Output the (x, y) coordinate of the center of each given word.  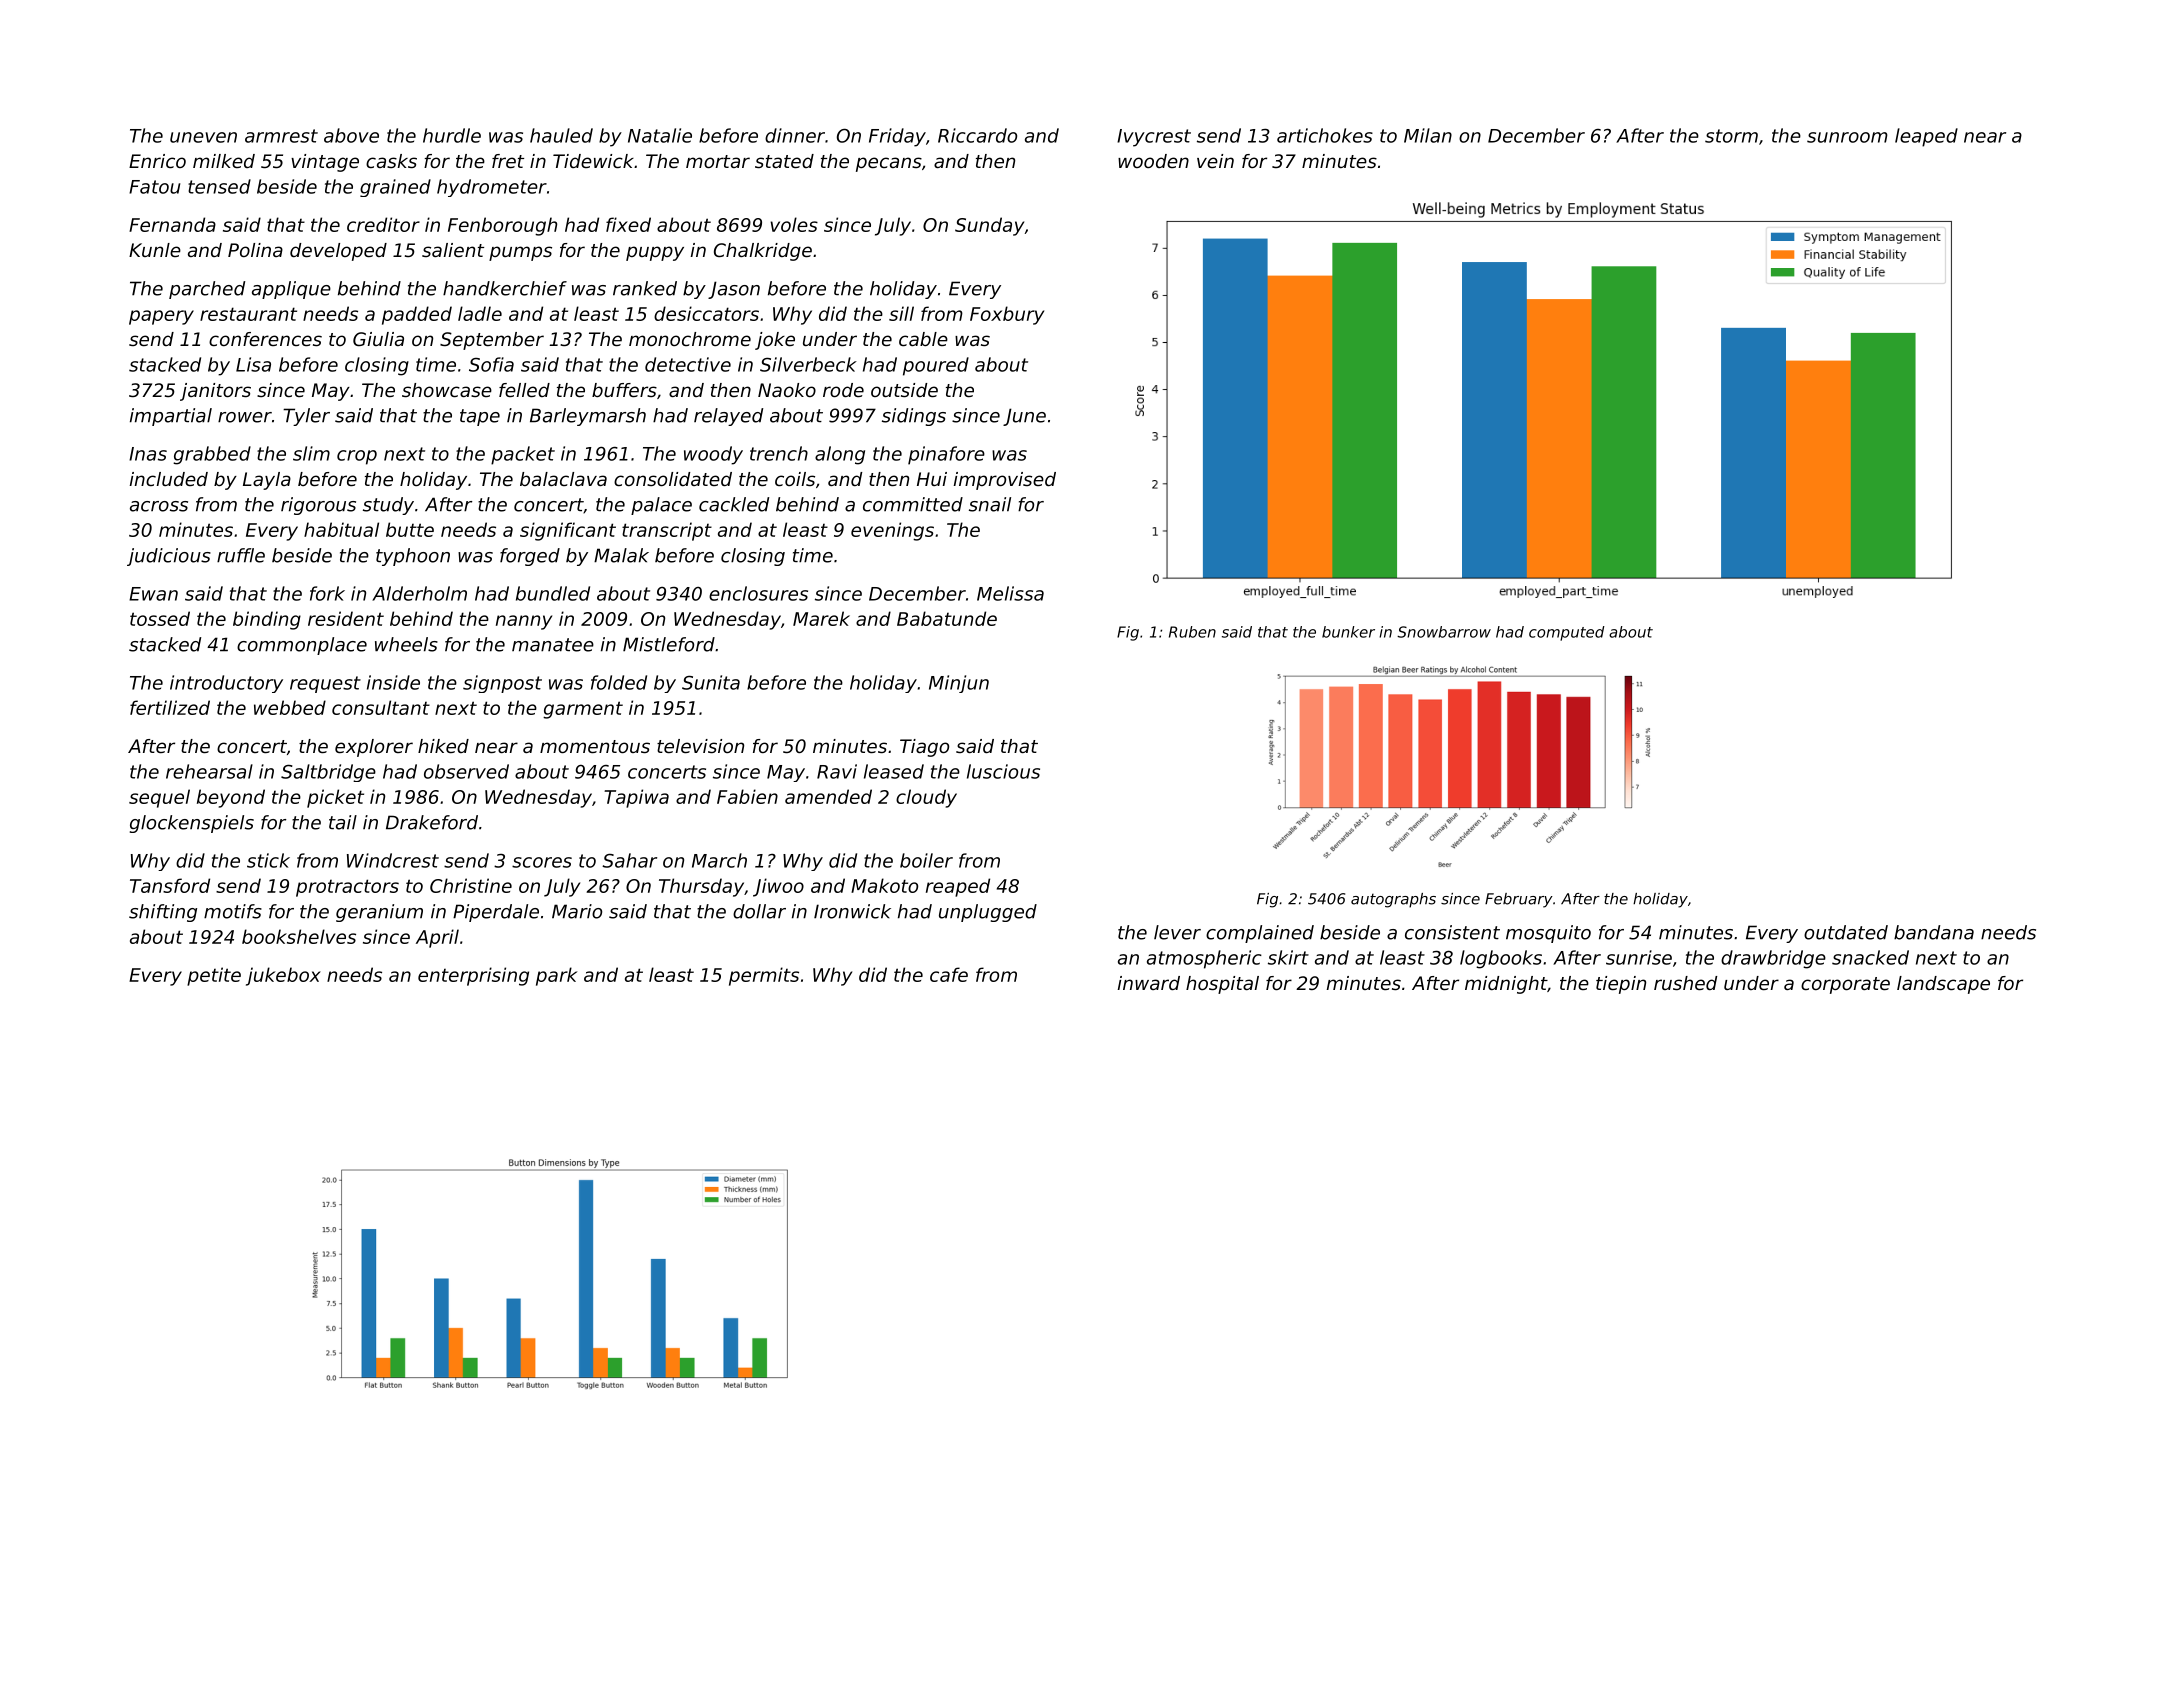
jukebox (283, 976)
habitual (341, 529)
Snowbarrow (1444, 632)
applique (291, 290)
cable (923, 339)
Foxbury (1007, 315)
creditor (383, 224)
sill (901, 313)
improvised (1005, 481)
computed (1567, 633)
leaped (1926, 137)
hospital (1222, 985)
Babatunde (947, 618)
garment (583, 710)
